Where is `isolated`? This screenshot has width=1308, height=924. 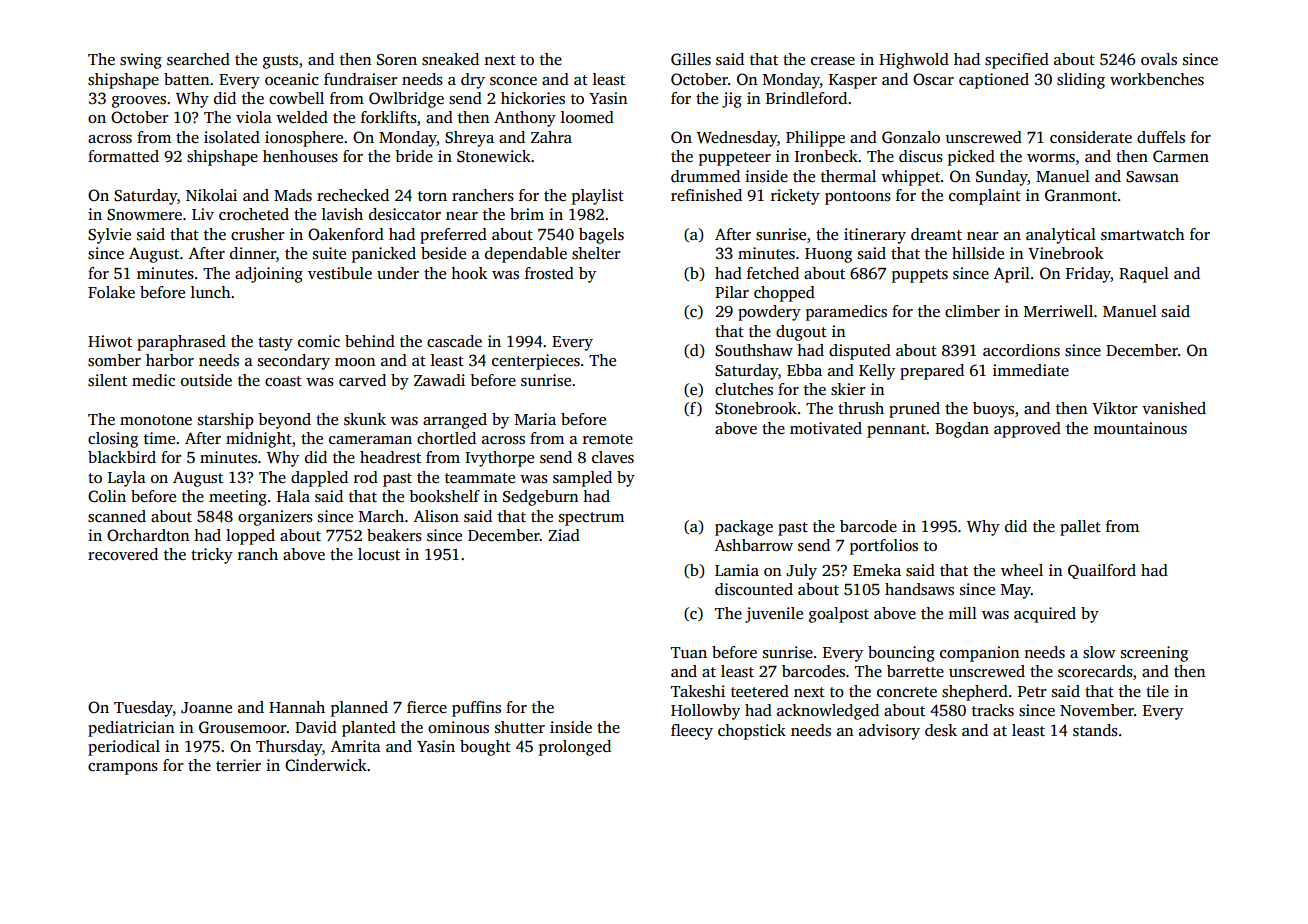
isolated is located at coordinates (232, 137).
